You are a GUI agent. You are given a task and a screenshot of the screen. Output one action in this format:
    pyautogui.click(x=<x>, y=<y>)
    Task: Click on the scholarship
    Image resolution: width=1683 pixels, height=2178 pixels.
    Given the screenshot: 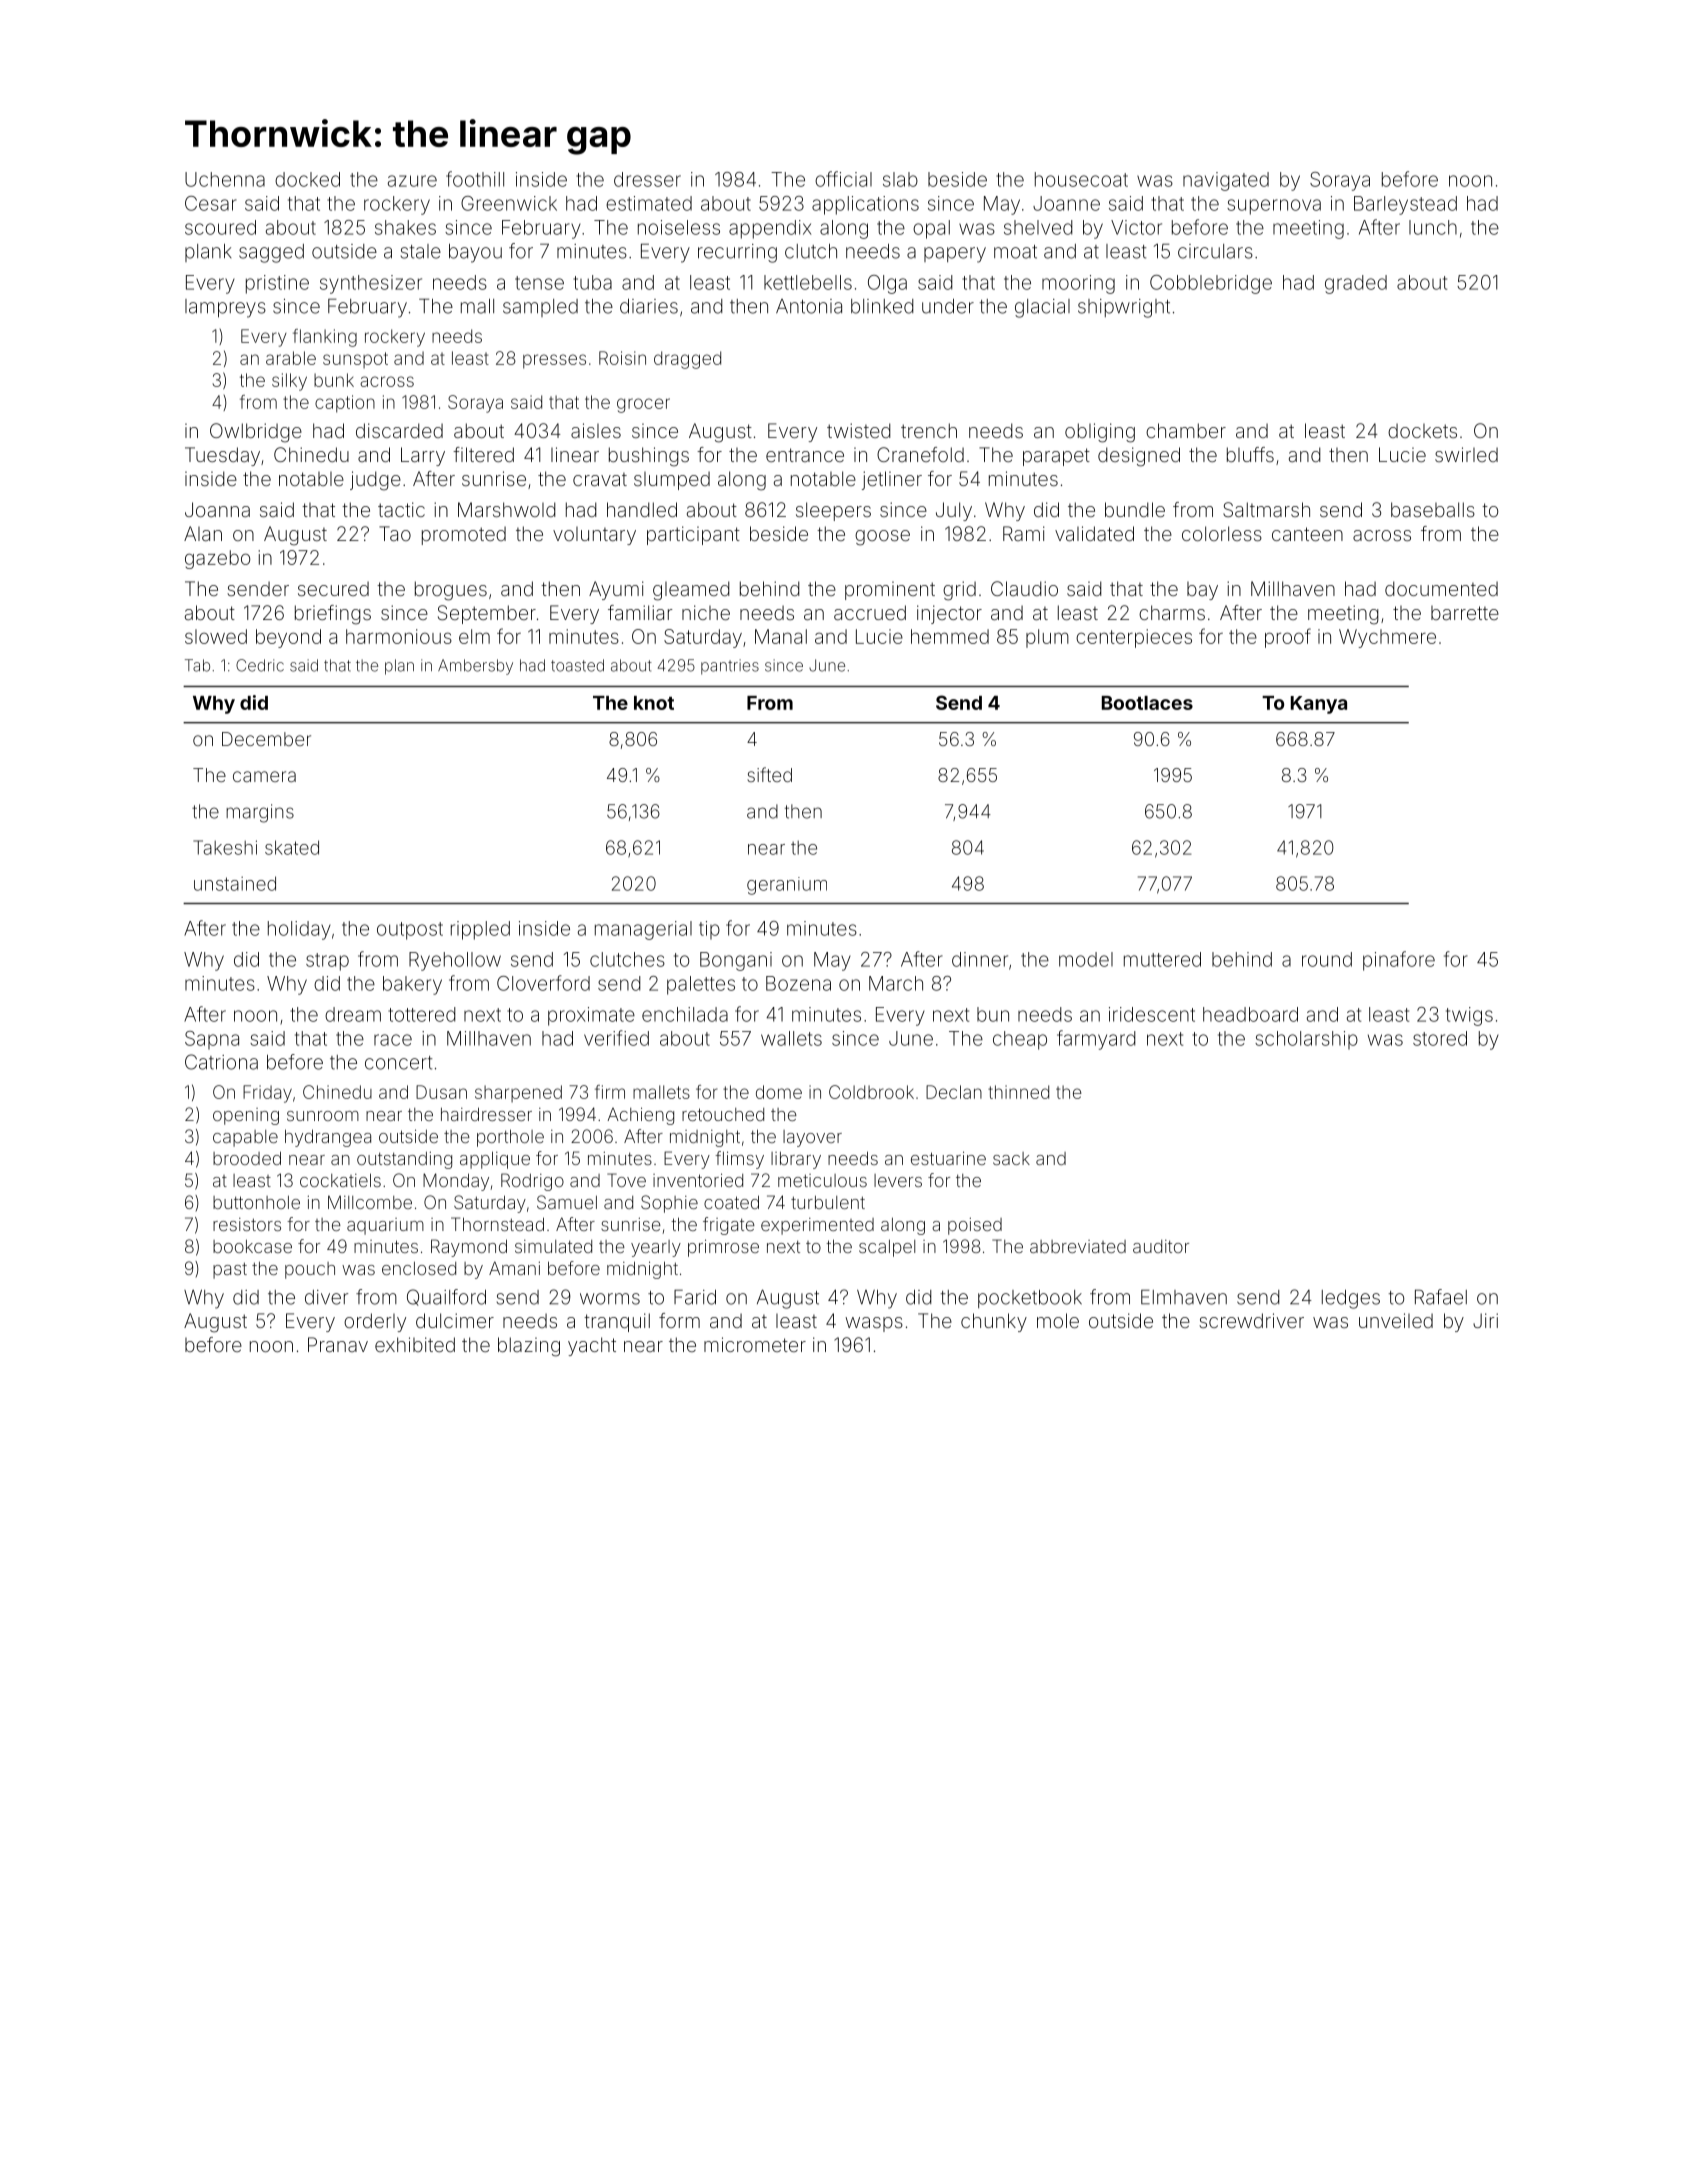 What is the action you would take?
    pyautogui.click(x=1306, y=1040)
